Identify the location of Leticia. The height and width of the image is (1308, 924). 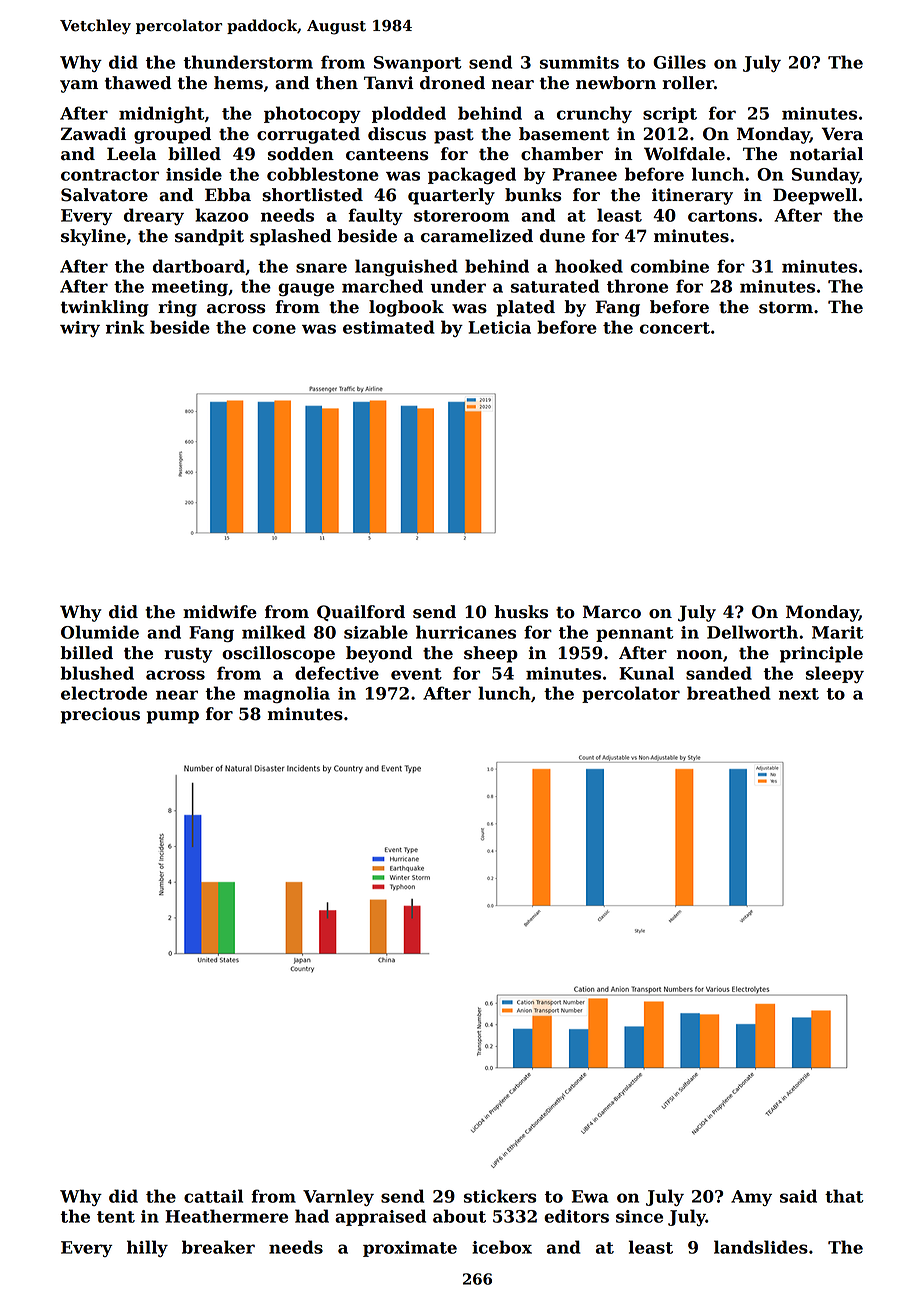
(499, 327).
